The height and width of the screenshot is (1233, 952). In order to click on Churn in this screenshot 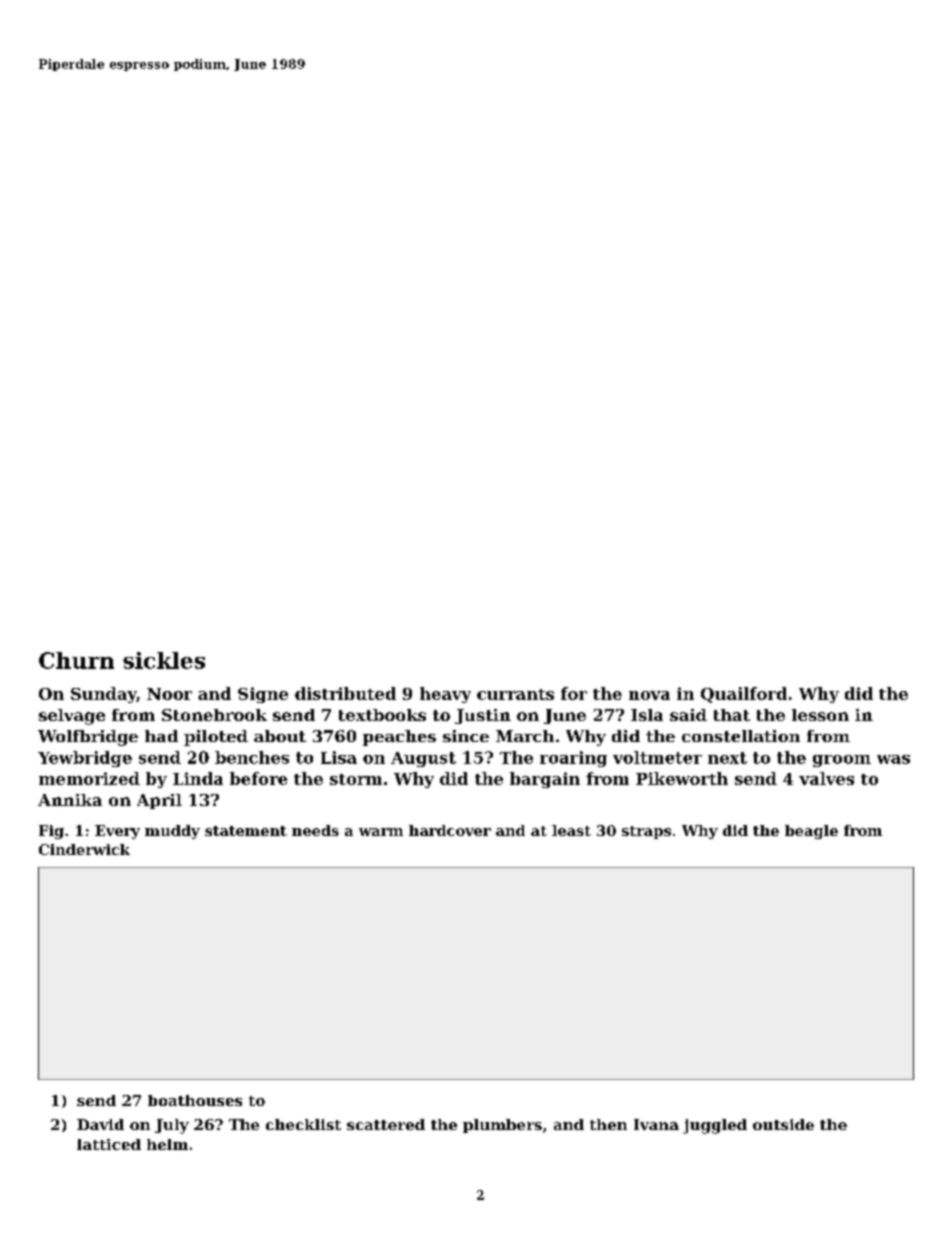, I will do `click(76, 660)`.
